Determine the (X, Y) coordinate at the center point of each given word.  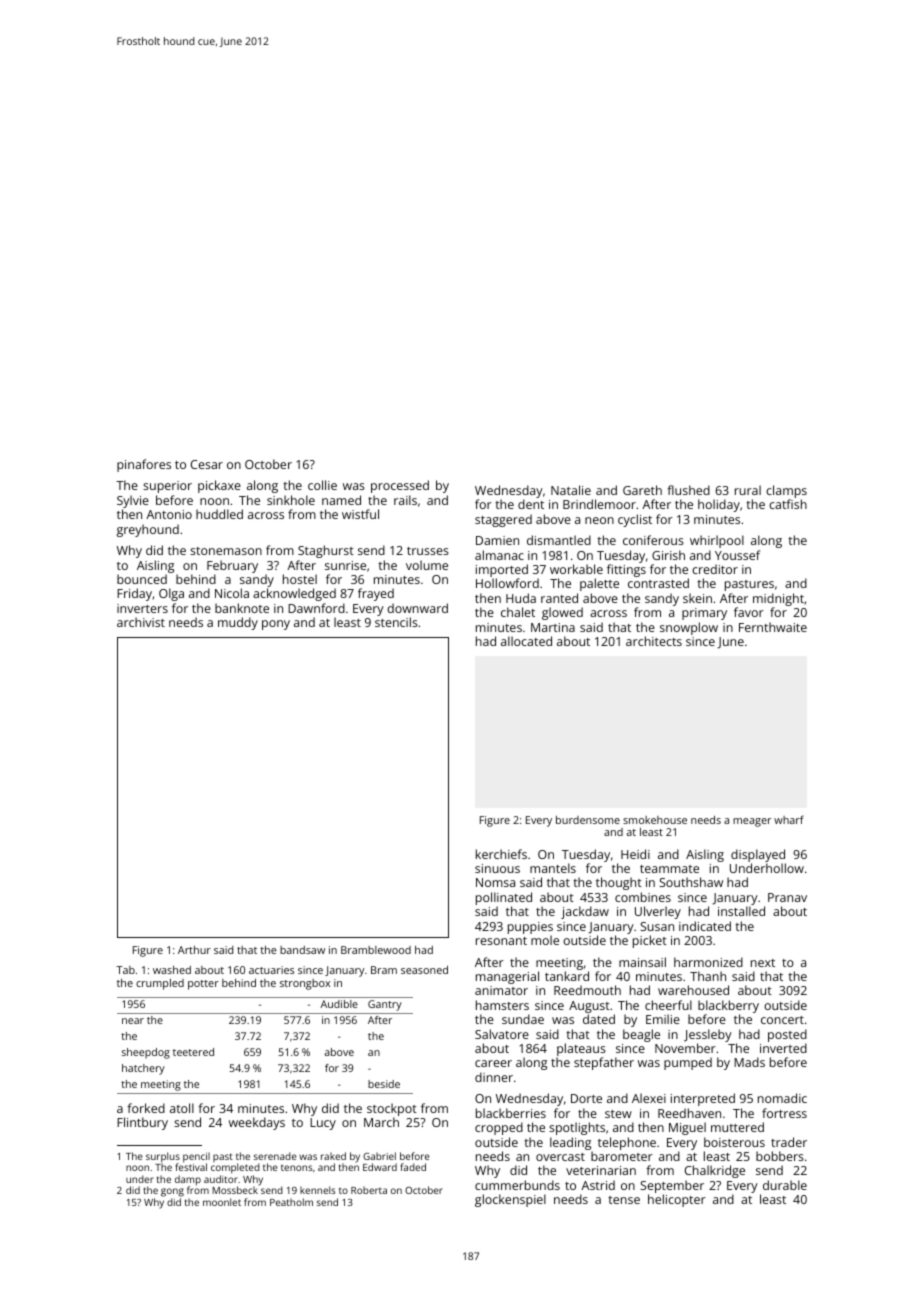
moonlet (222, 1202)
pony (276, 625)
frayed (376, 594)
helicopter (677, 1200)
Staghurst (326, 551)
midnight (778, 599)
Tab (125, 970)
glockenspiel (510, 1200)
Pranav (787, 897)
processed (400, 486)
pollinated (504, 898)
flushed (688, 490)
